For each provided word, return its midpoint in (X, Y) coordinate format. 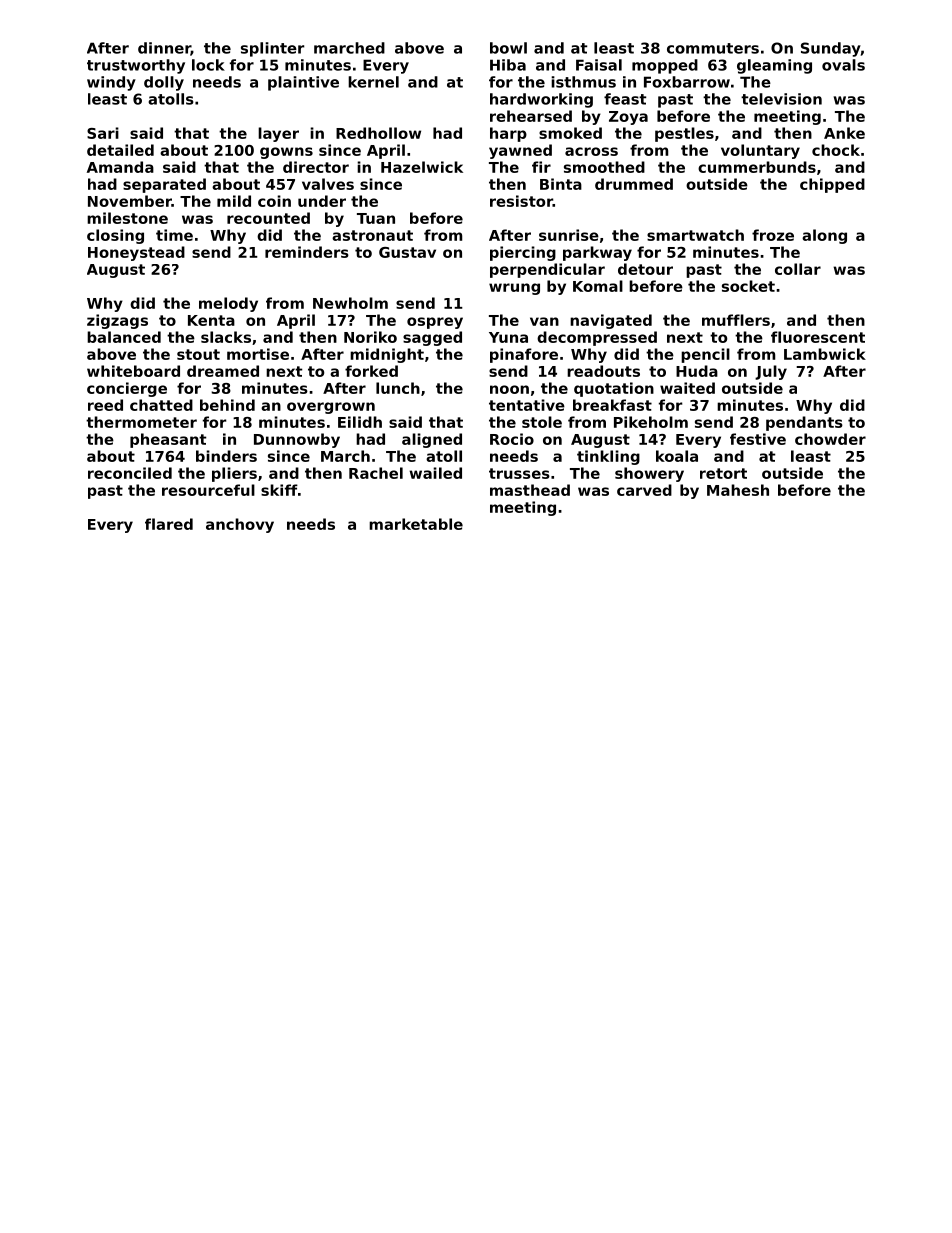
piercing (523, 253)
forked (371, 371)
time (174, 235)
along (824, 236)
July (771, 372)
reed (105, 405)
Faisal (599, 65)
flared (169, 524)
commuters (713, 48)
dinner (164, 49)
